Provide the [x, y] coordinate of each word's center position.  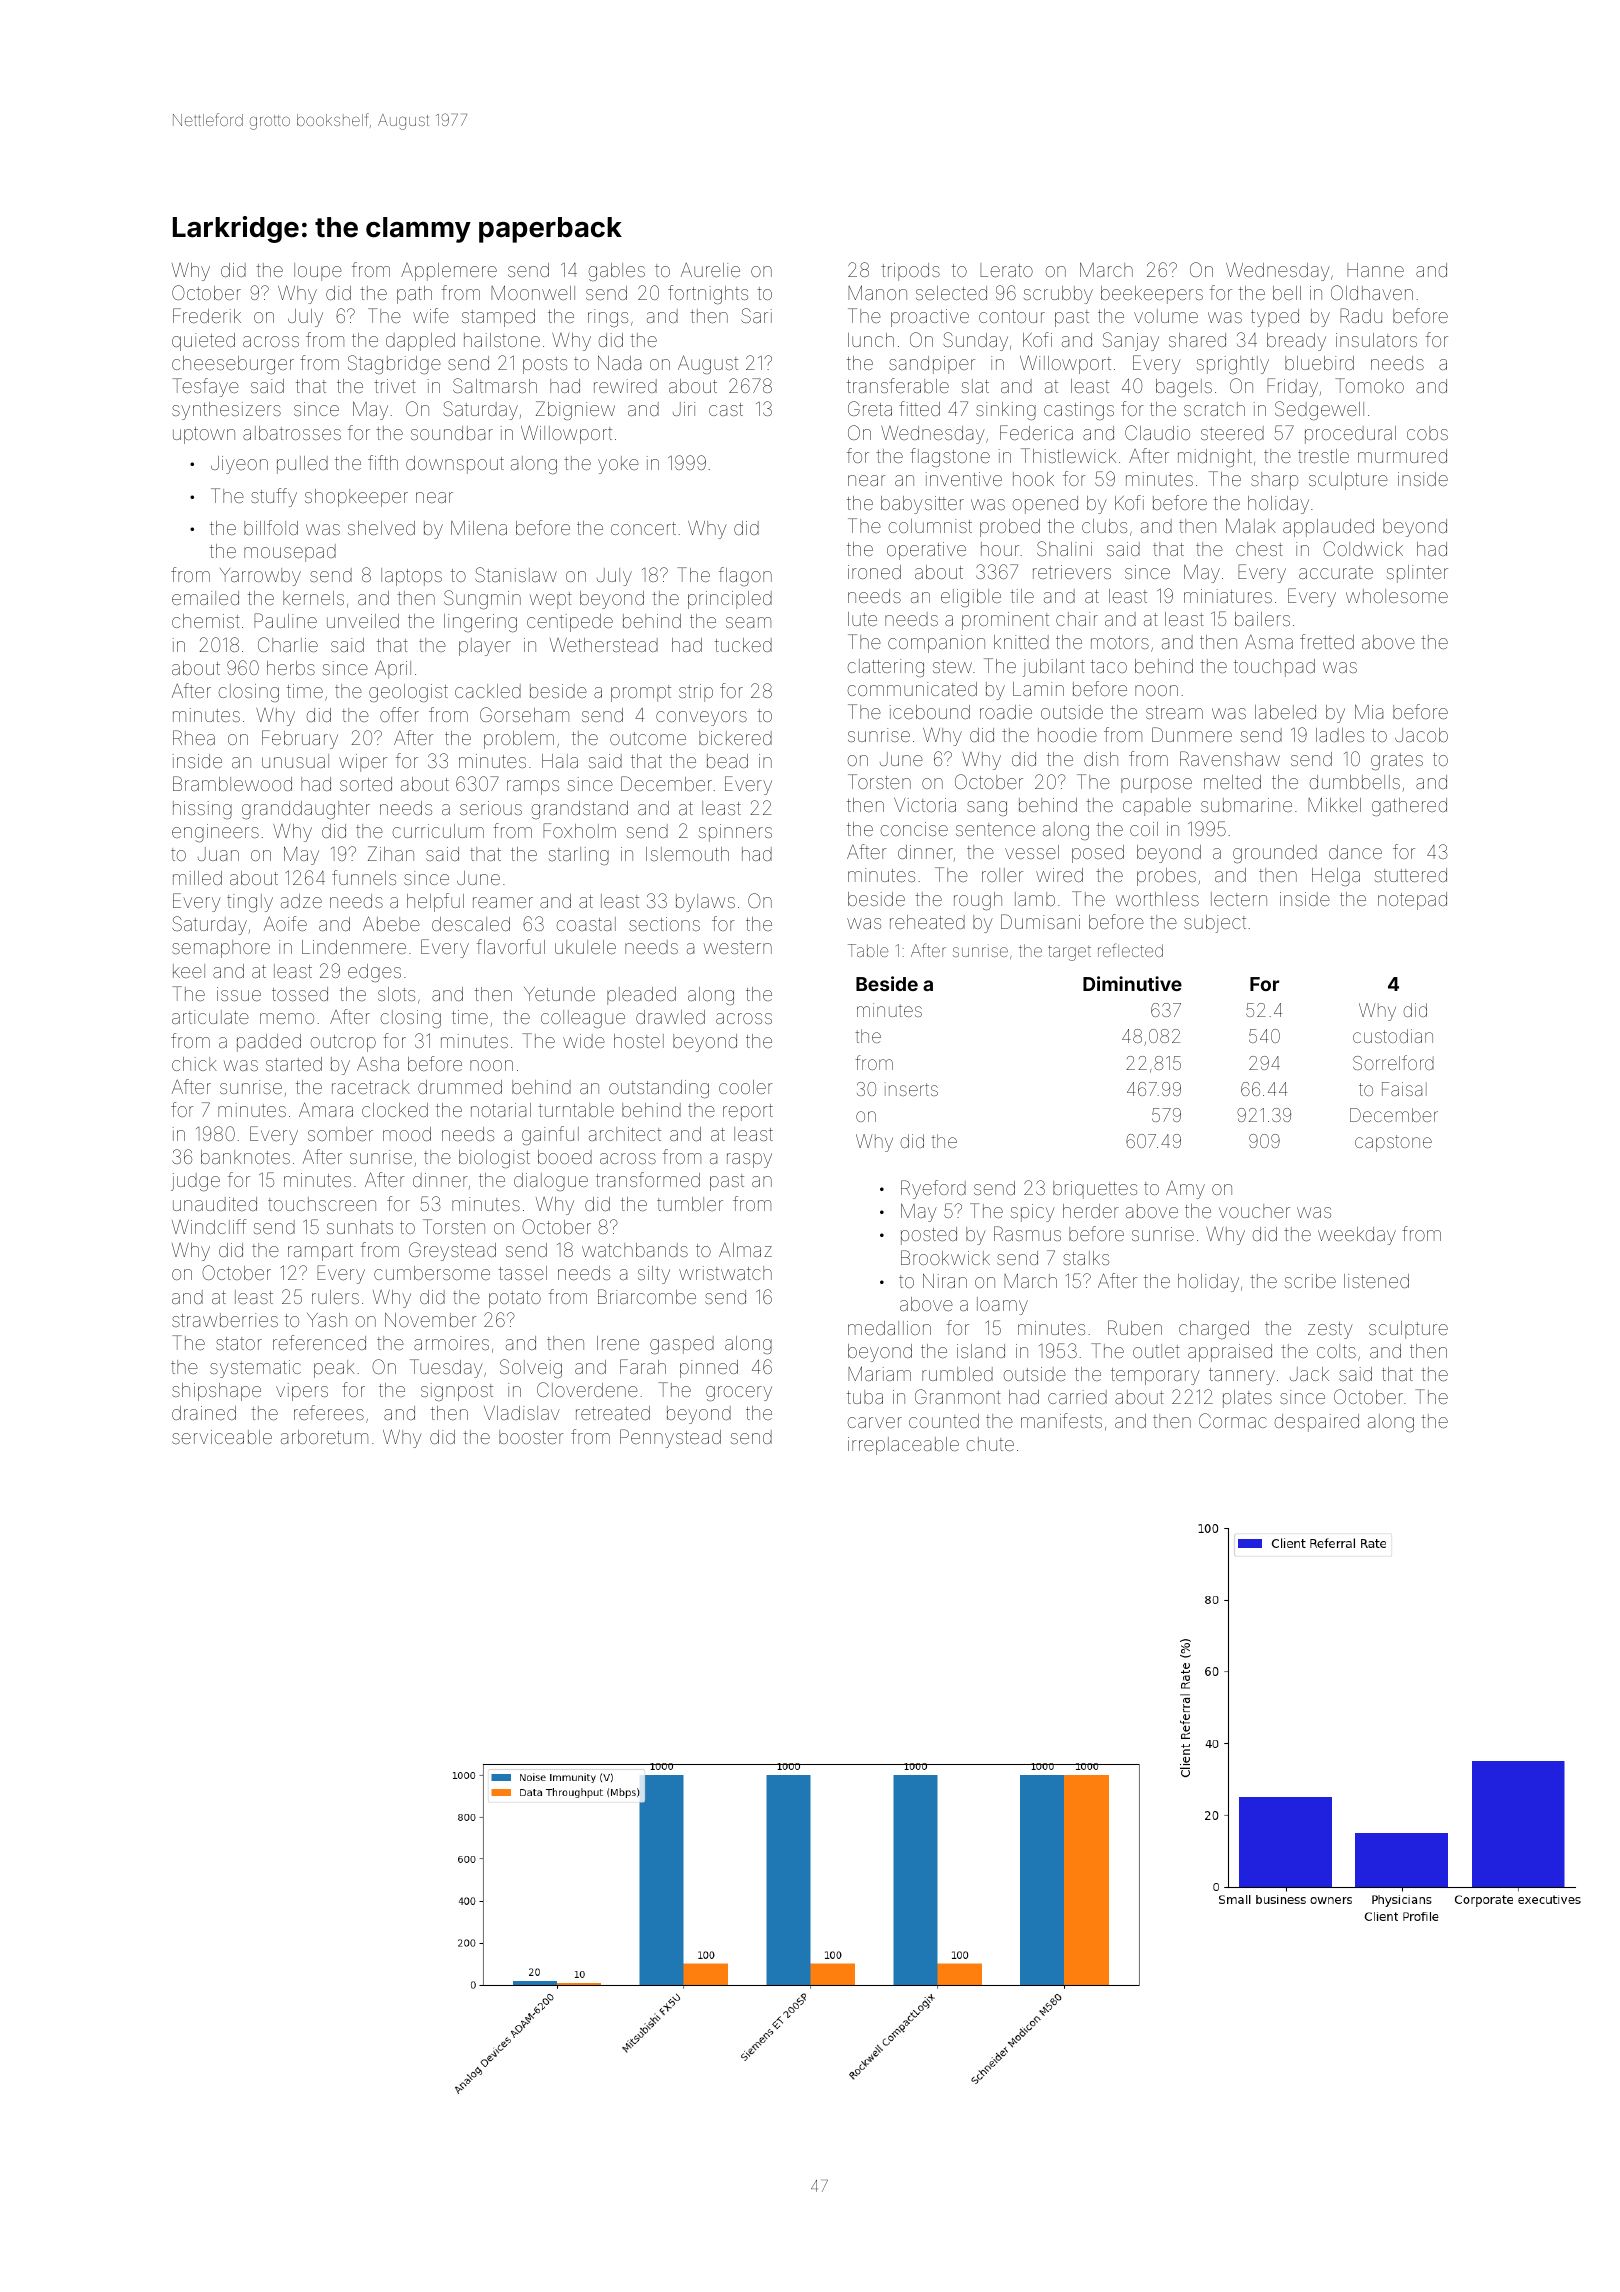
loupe [318, 272]
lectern [1239, 899]
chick [194, 1064]
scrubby [1058, 295]
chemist [206, 621]
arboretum [324, 1437]
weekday [1357, 1236]
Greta [870, 408]
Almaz [745, 1250]
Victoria [925, 805]
